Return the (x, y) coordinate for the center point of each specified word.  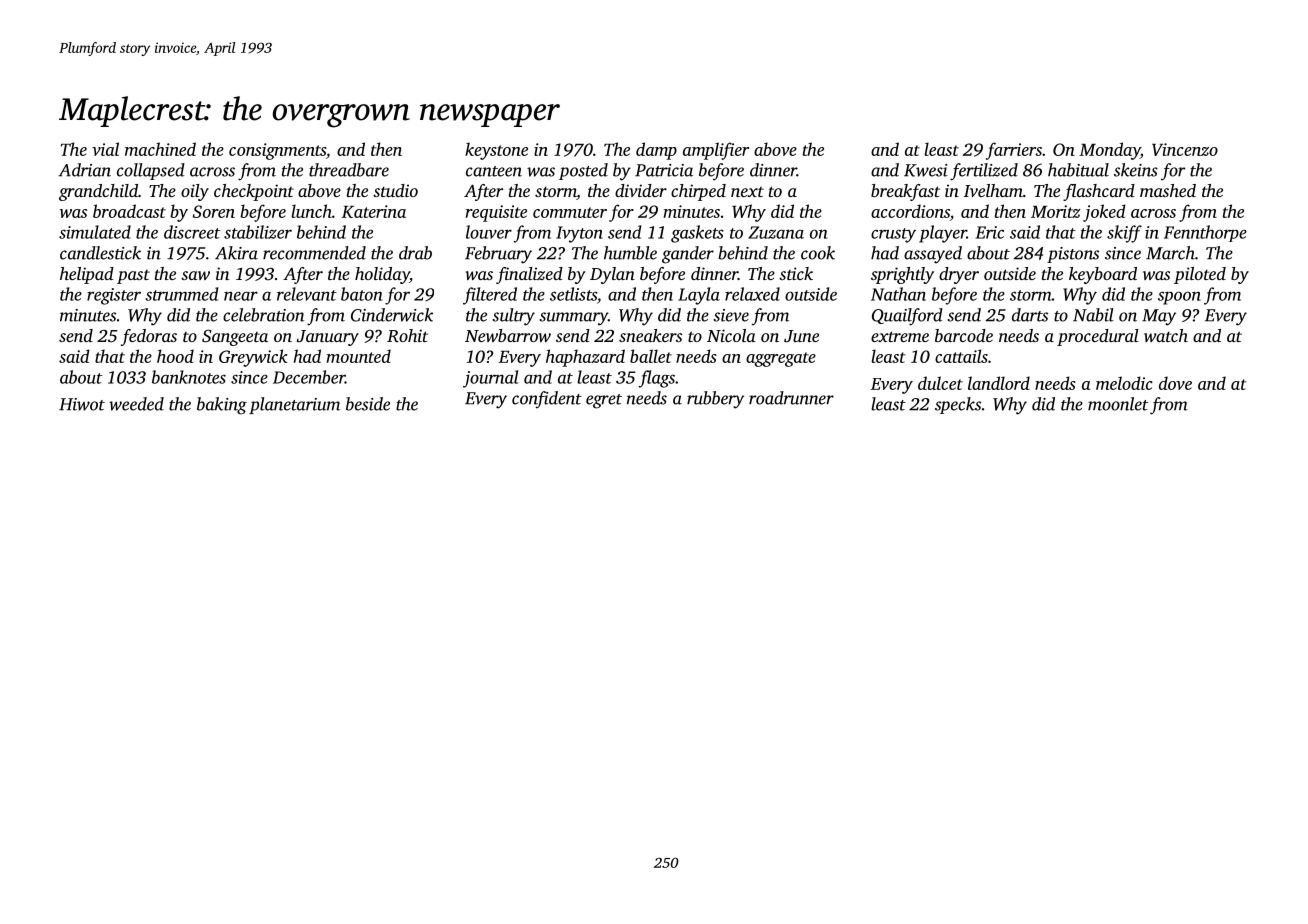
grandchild (98, 192)
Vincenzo (1185, 149)
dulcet (940, 383)
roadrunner (791, 398)
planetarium (294, 405)
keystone (496, 151)
